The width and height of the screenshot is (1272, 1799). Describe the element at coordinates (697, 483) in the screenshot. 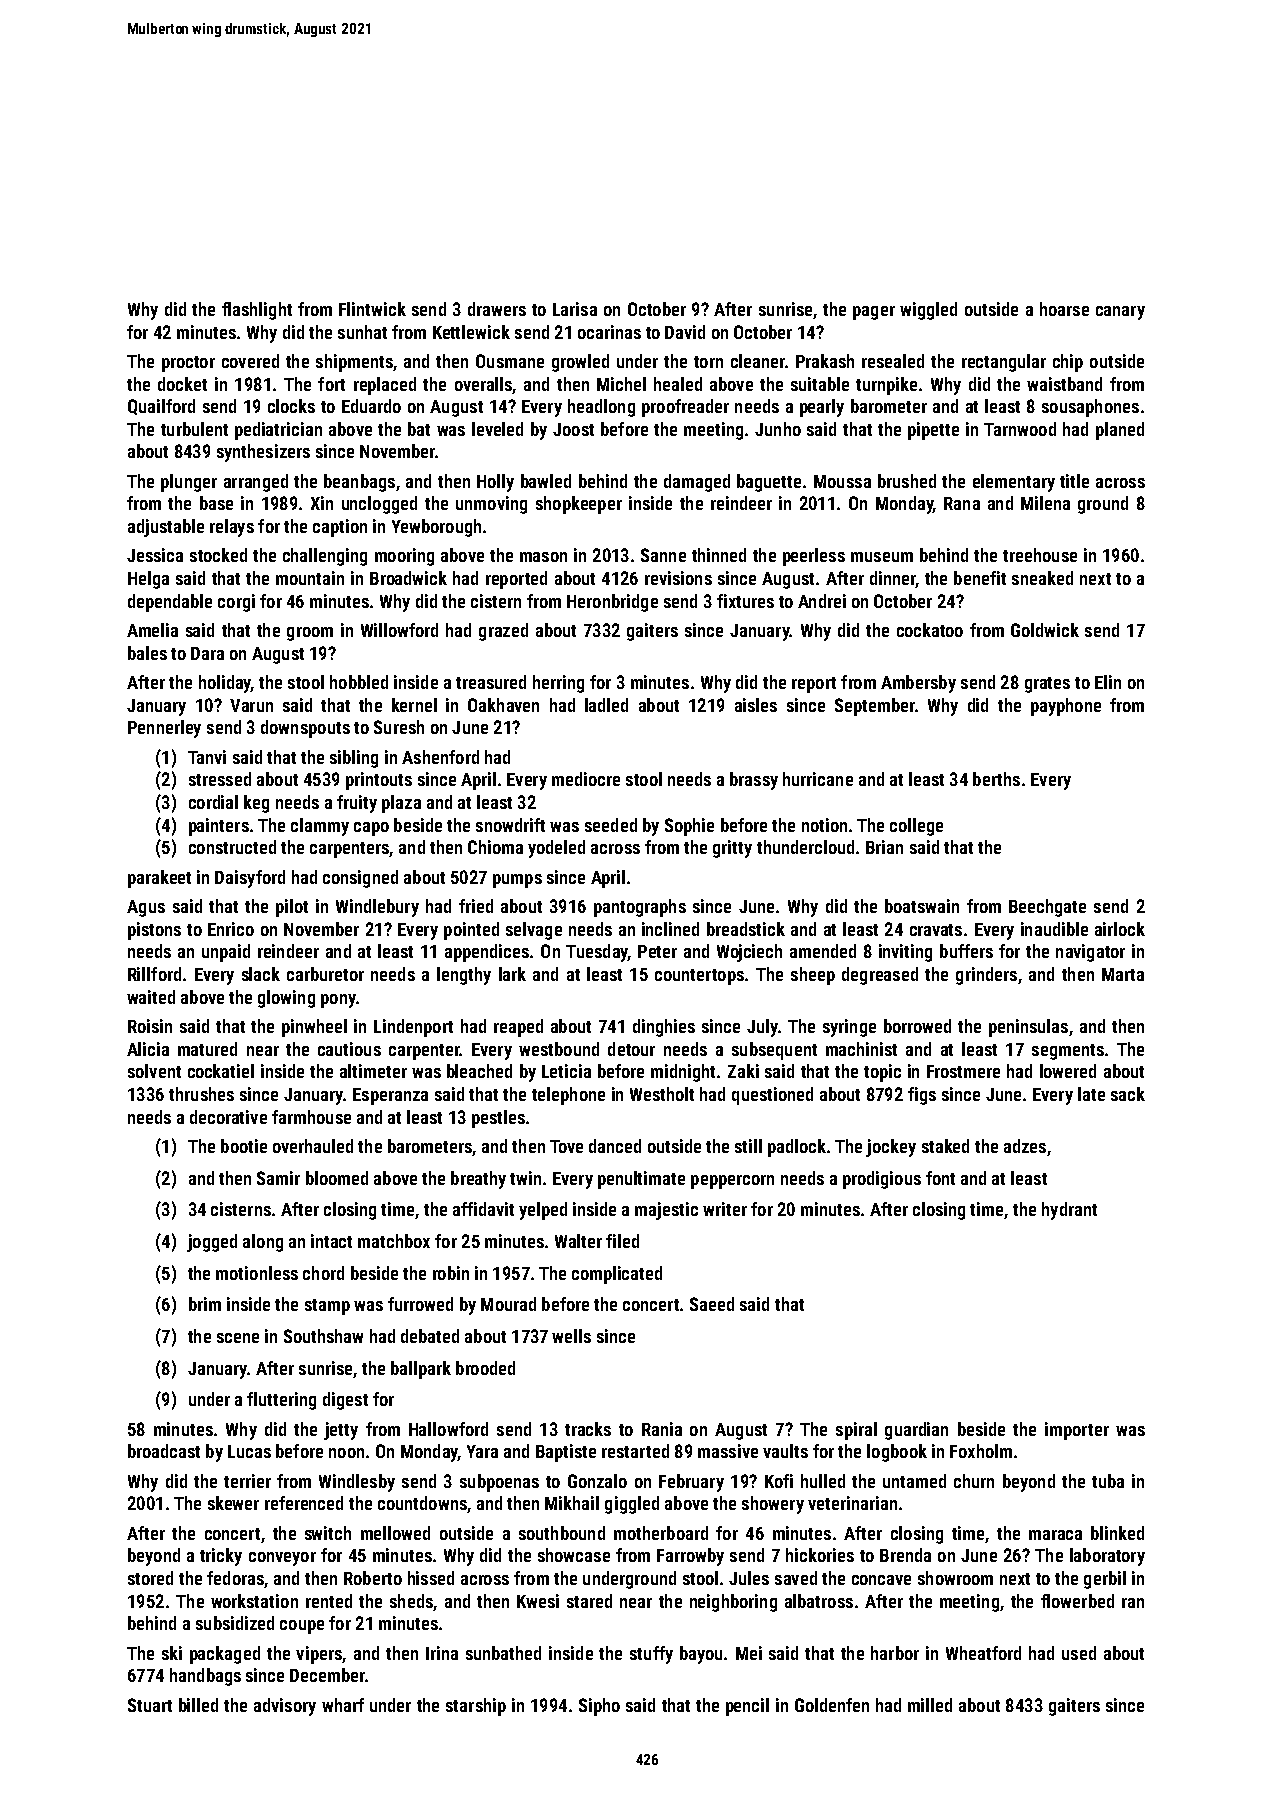

I see `damaged` at that location.
